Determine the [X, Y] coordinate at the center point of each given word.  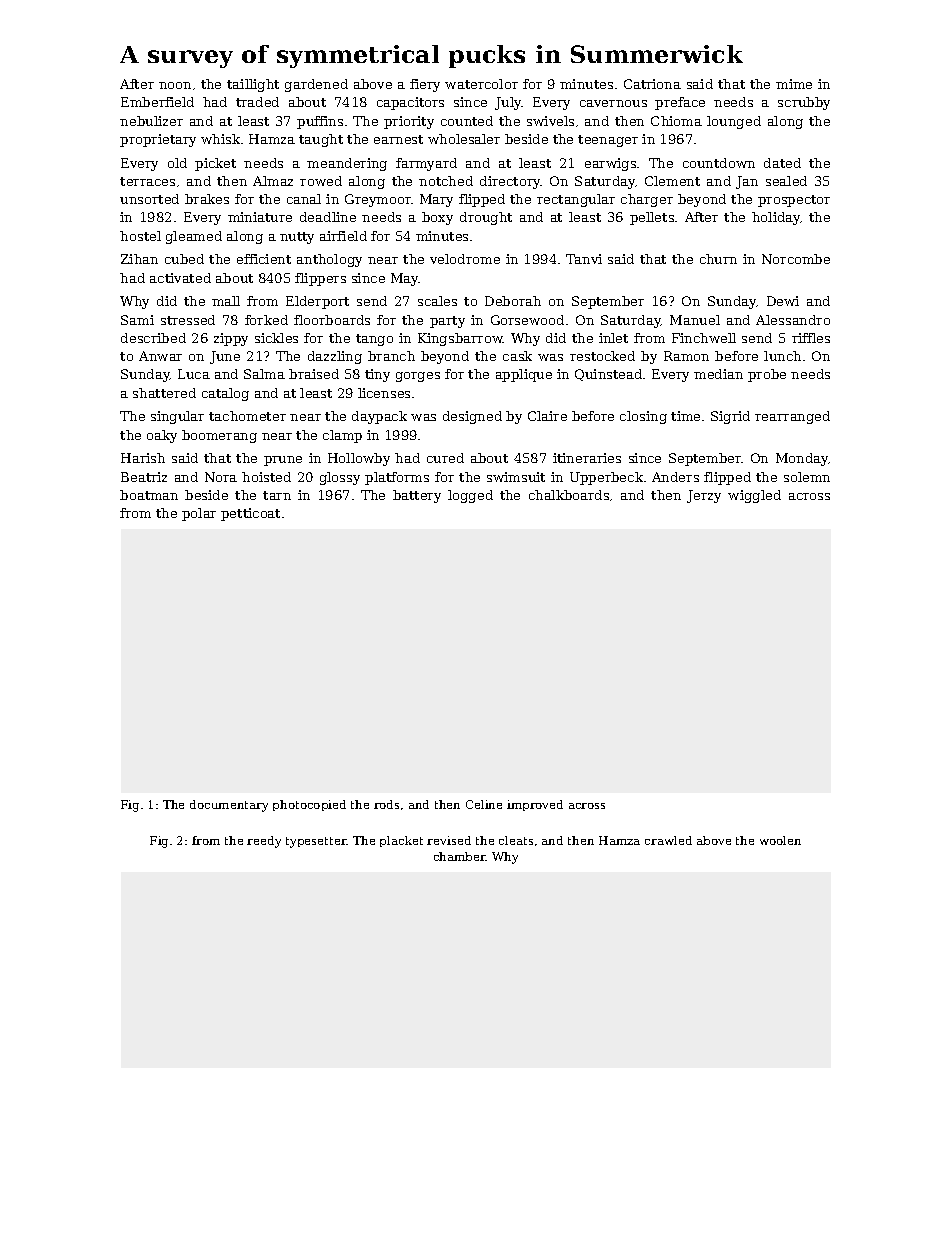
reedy [264, 842]
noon [175, 85]
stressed [188, 320]
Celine [484, 804]
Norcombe [796, 259]
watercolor [481, 84]
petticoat [250, 514]
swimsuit [516, 477]
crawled [668, 840]
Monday [802, 459]
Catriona [652, 84]
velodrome [465, 259]
